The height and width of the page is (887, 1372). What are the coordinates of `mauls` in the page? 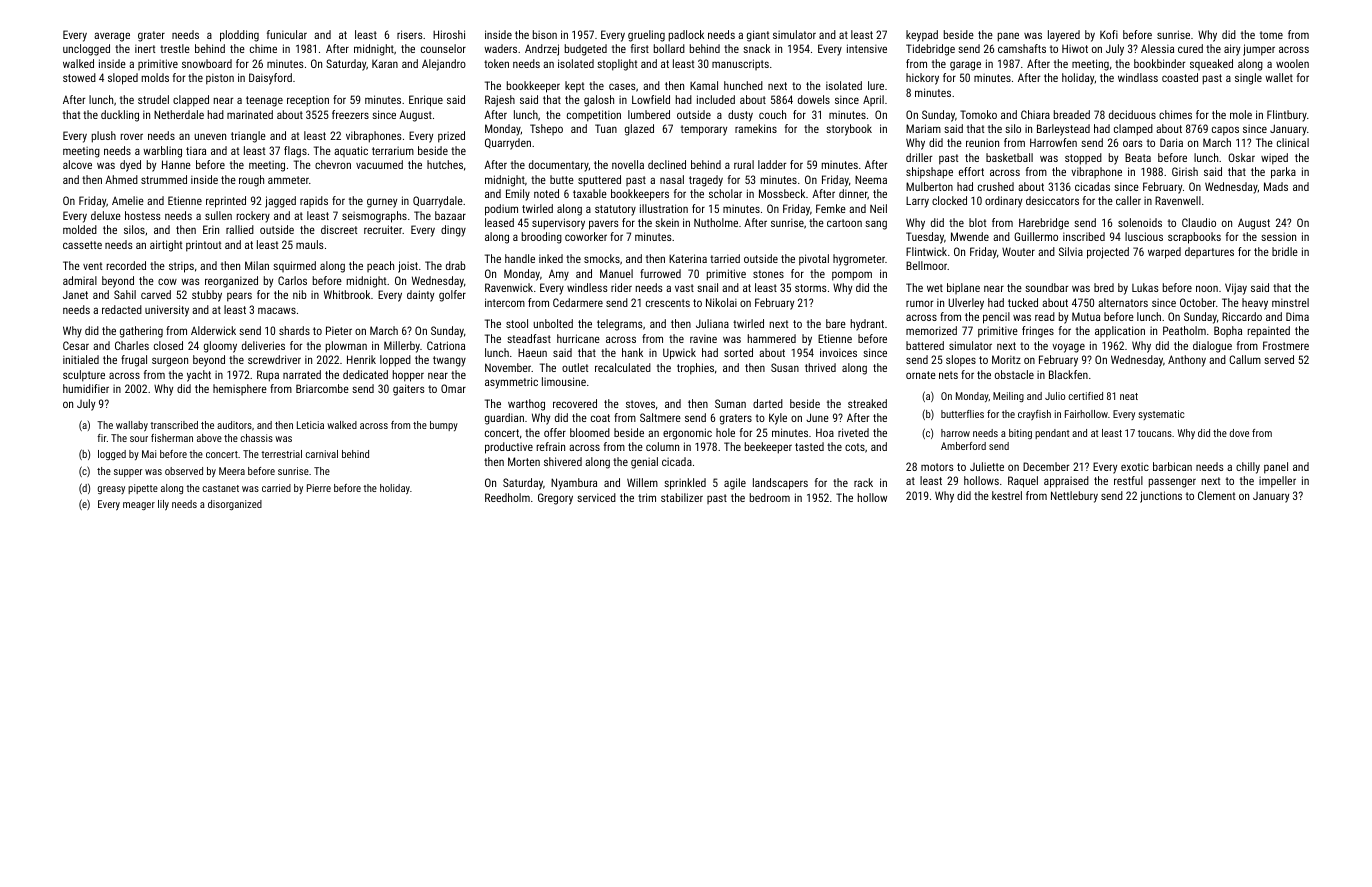 It's located at (310, 244).
